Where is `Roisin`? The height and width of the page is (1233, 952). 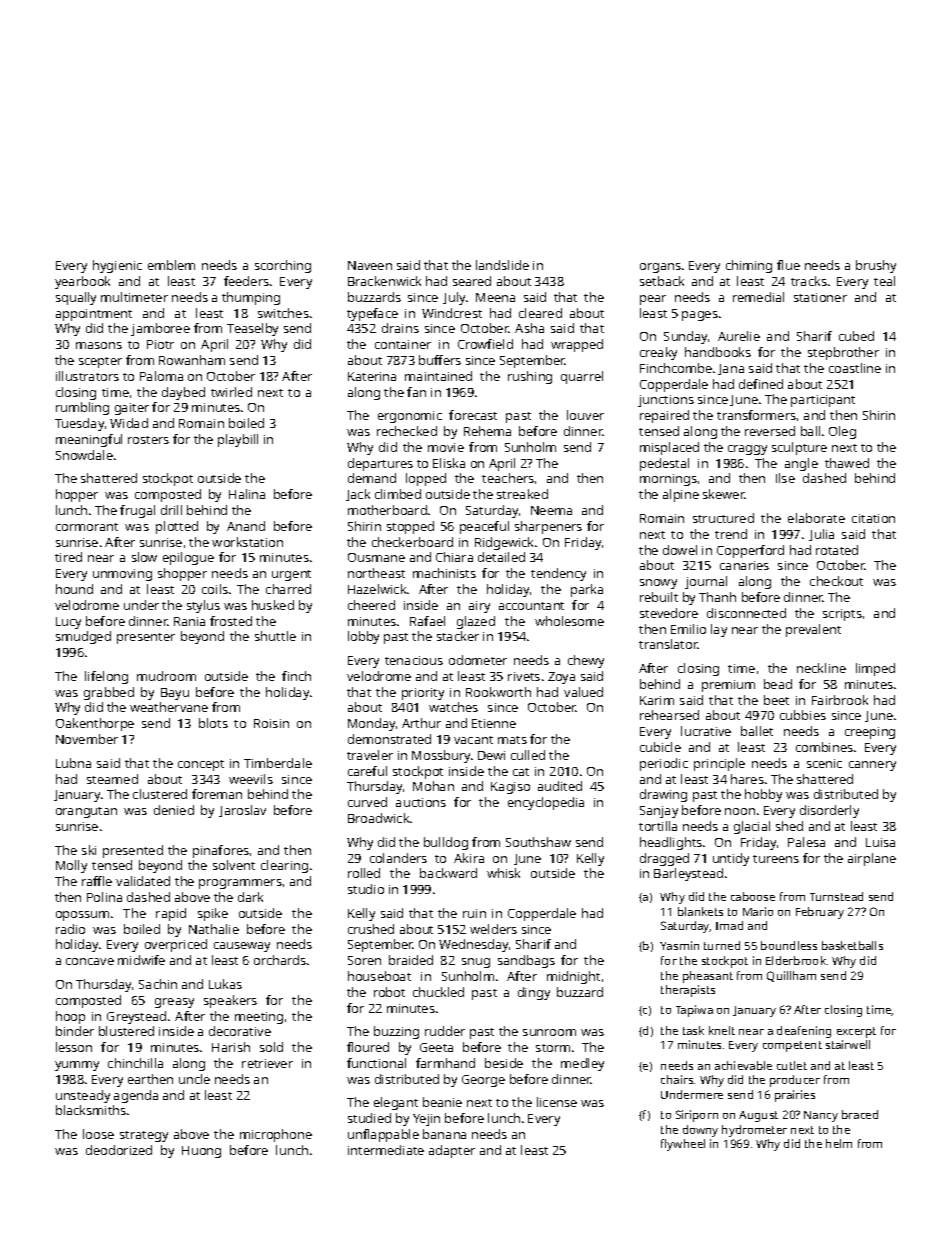
Roisin is located at coordinates (271, 723).
